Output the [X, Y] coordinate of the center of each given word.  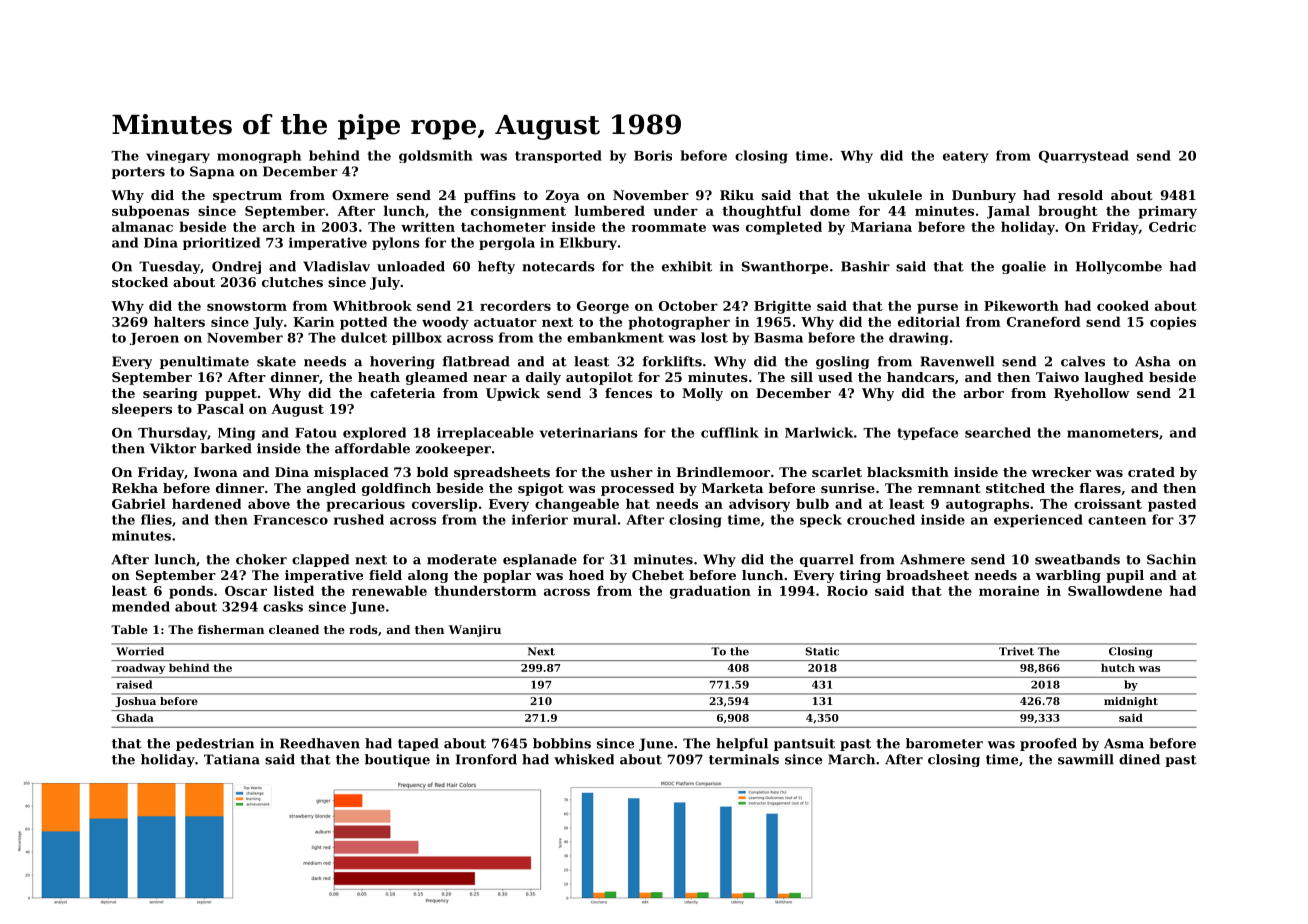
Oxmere [360, 195]
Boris [653, 155]
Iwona [216, 472]
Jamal [1008, 212]
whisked [584, 759]
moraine [1009, 591]
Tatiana [232, 759]
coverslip [444, 505]
